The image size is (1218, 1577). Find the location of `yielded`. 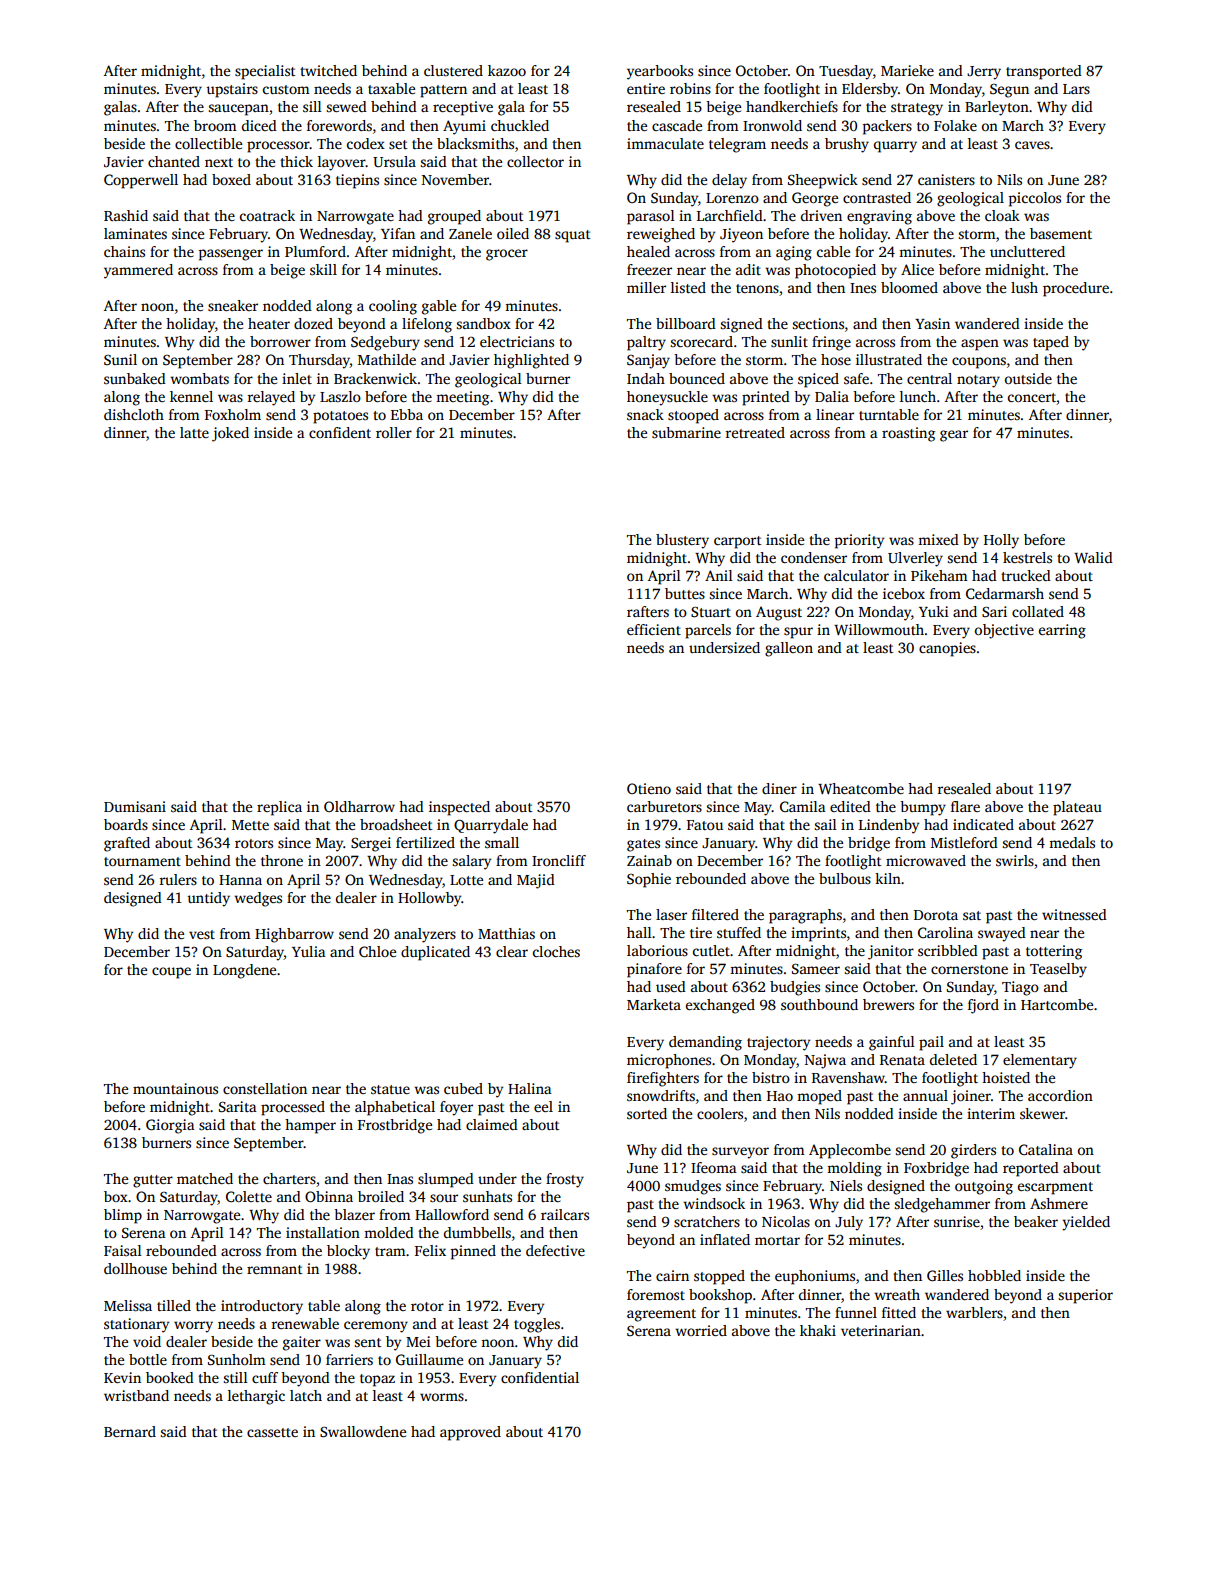

yielded is located at coordinates (1086, 1223).
